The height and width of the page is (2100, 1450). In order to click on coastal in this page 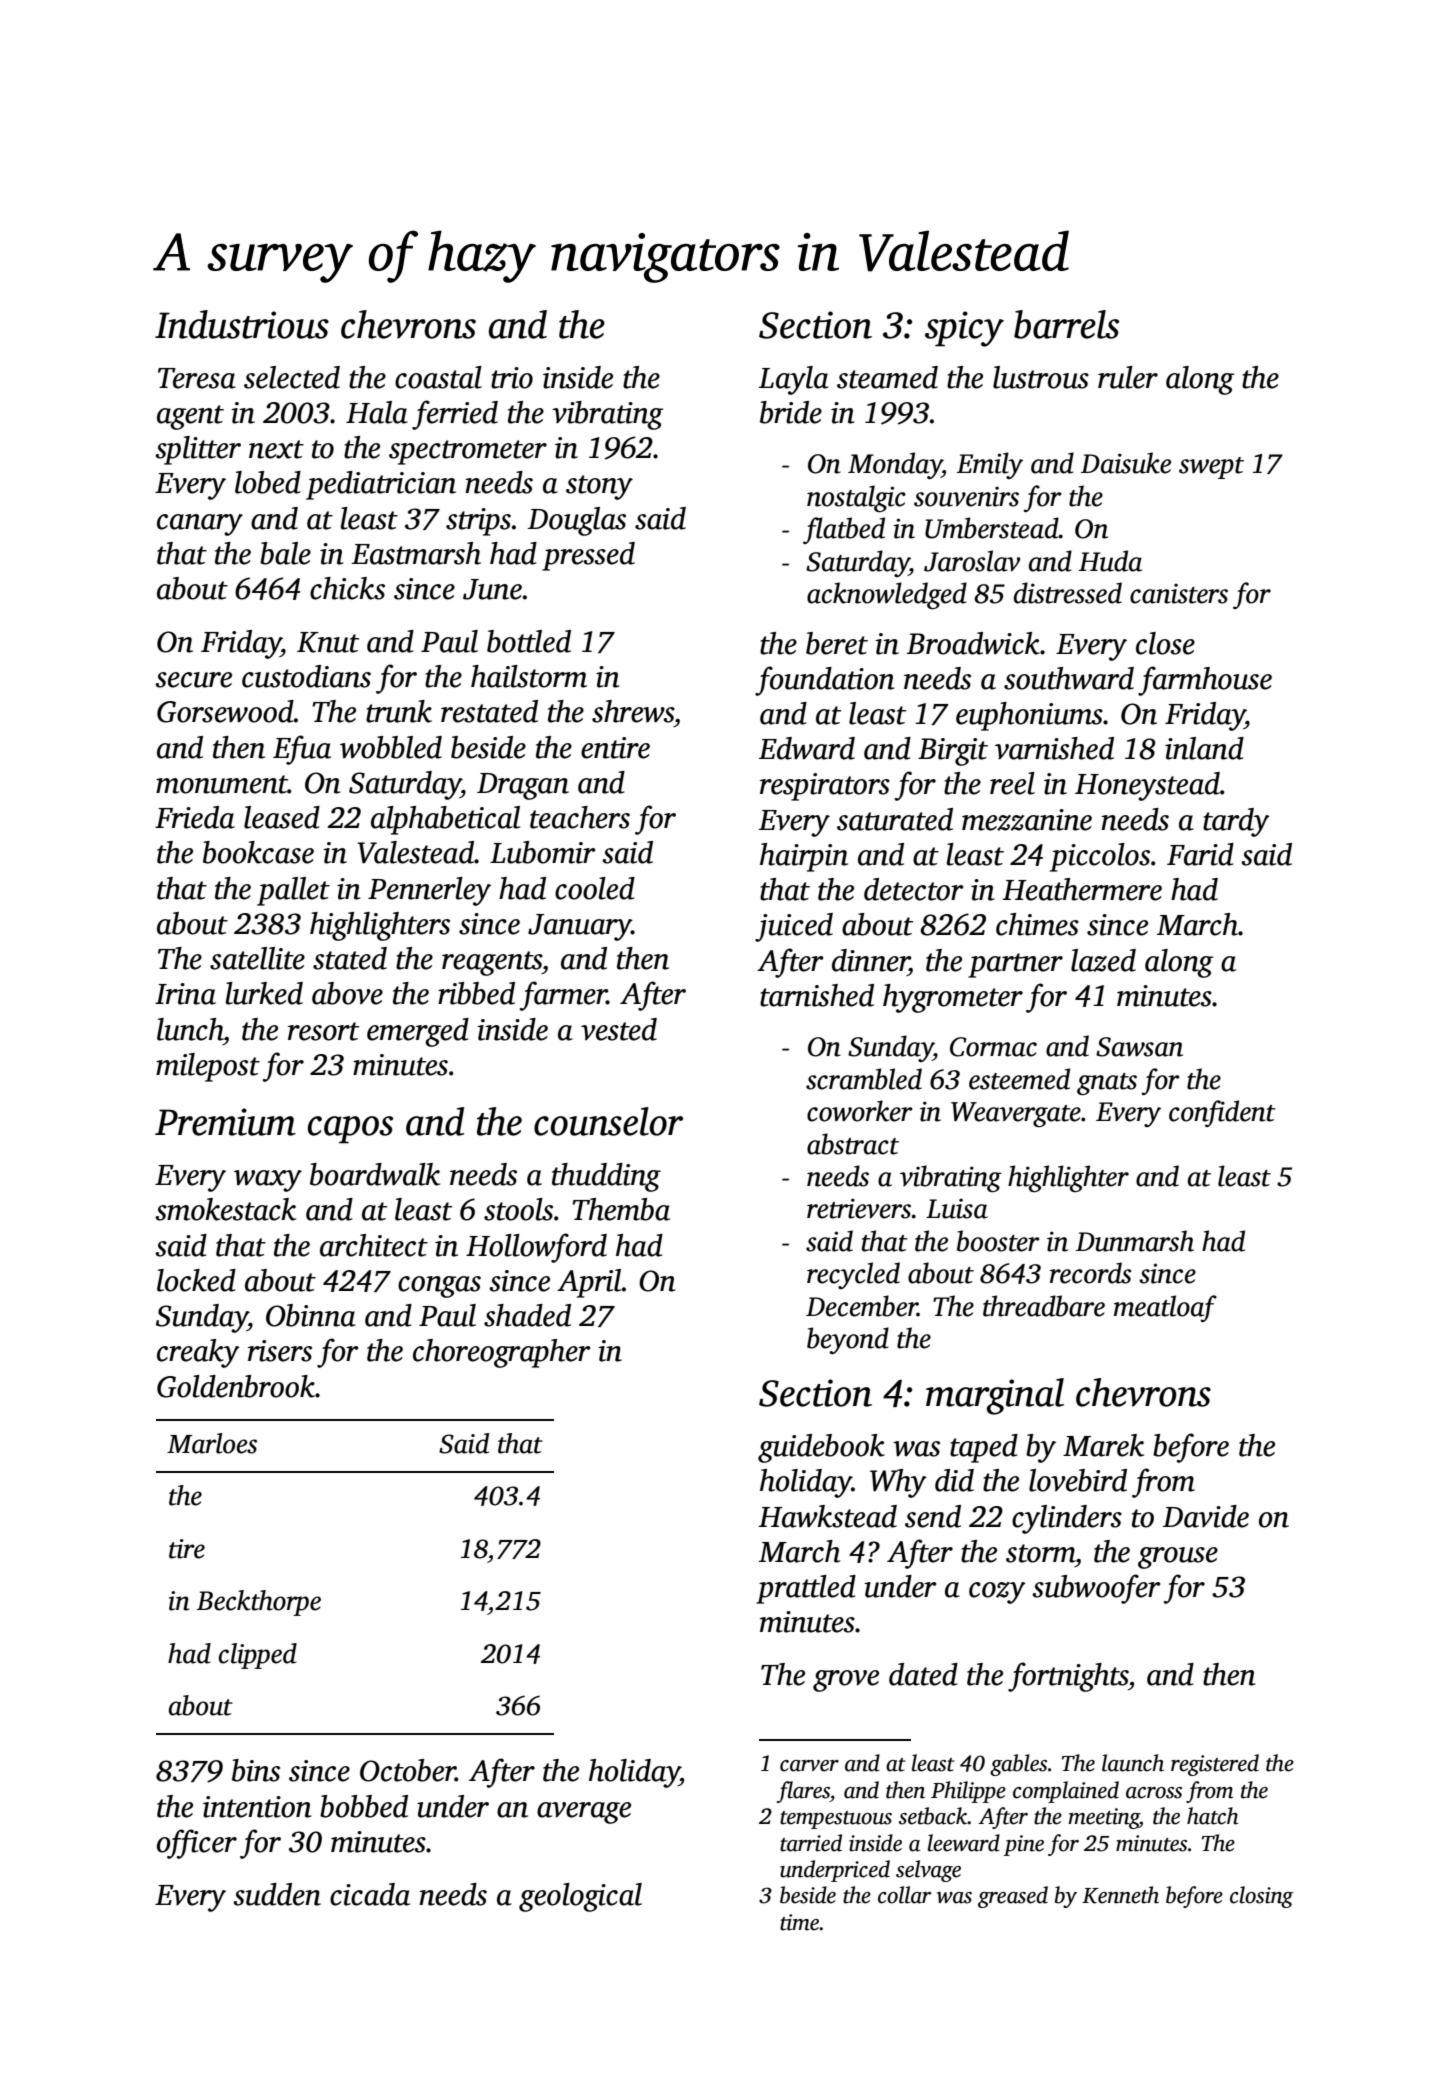, I will do `click(438, 377)`.
